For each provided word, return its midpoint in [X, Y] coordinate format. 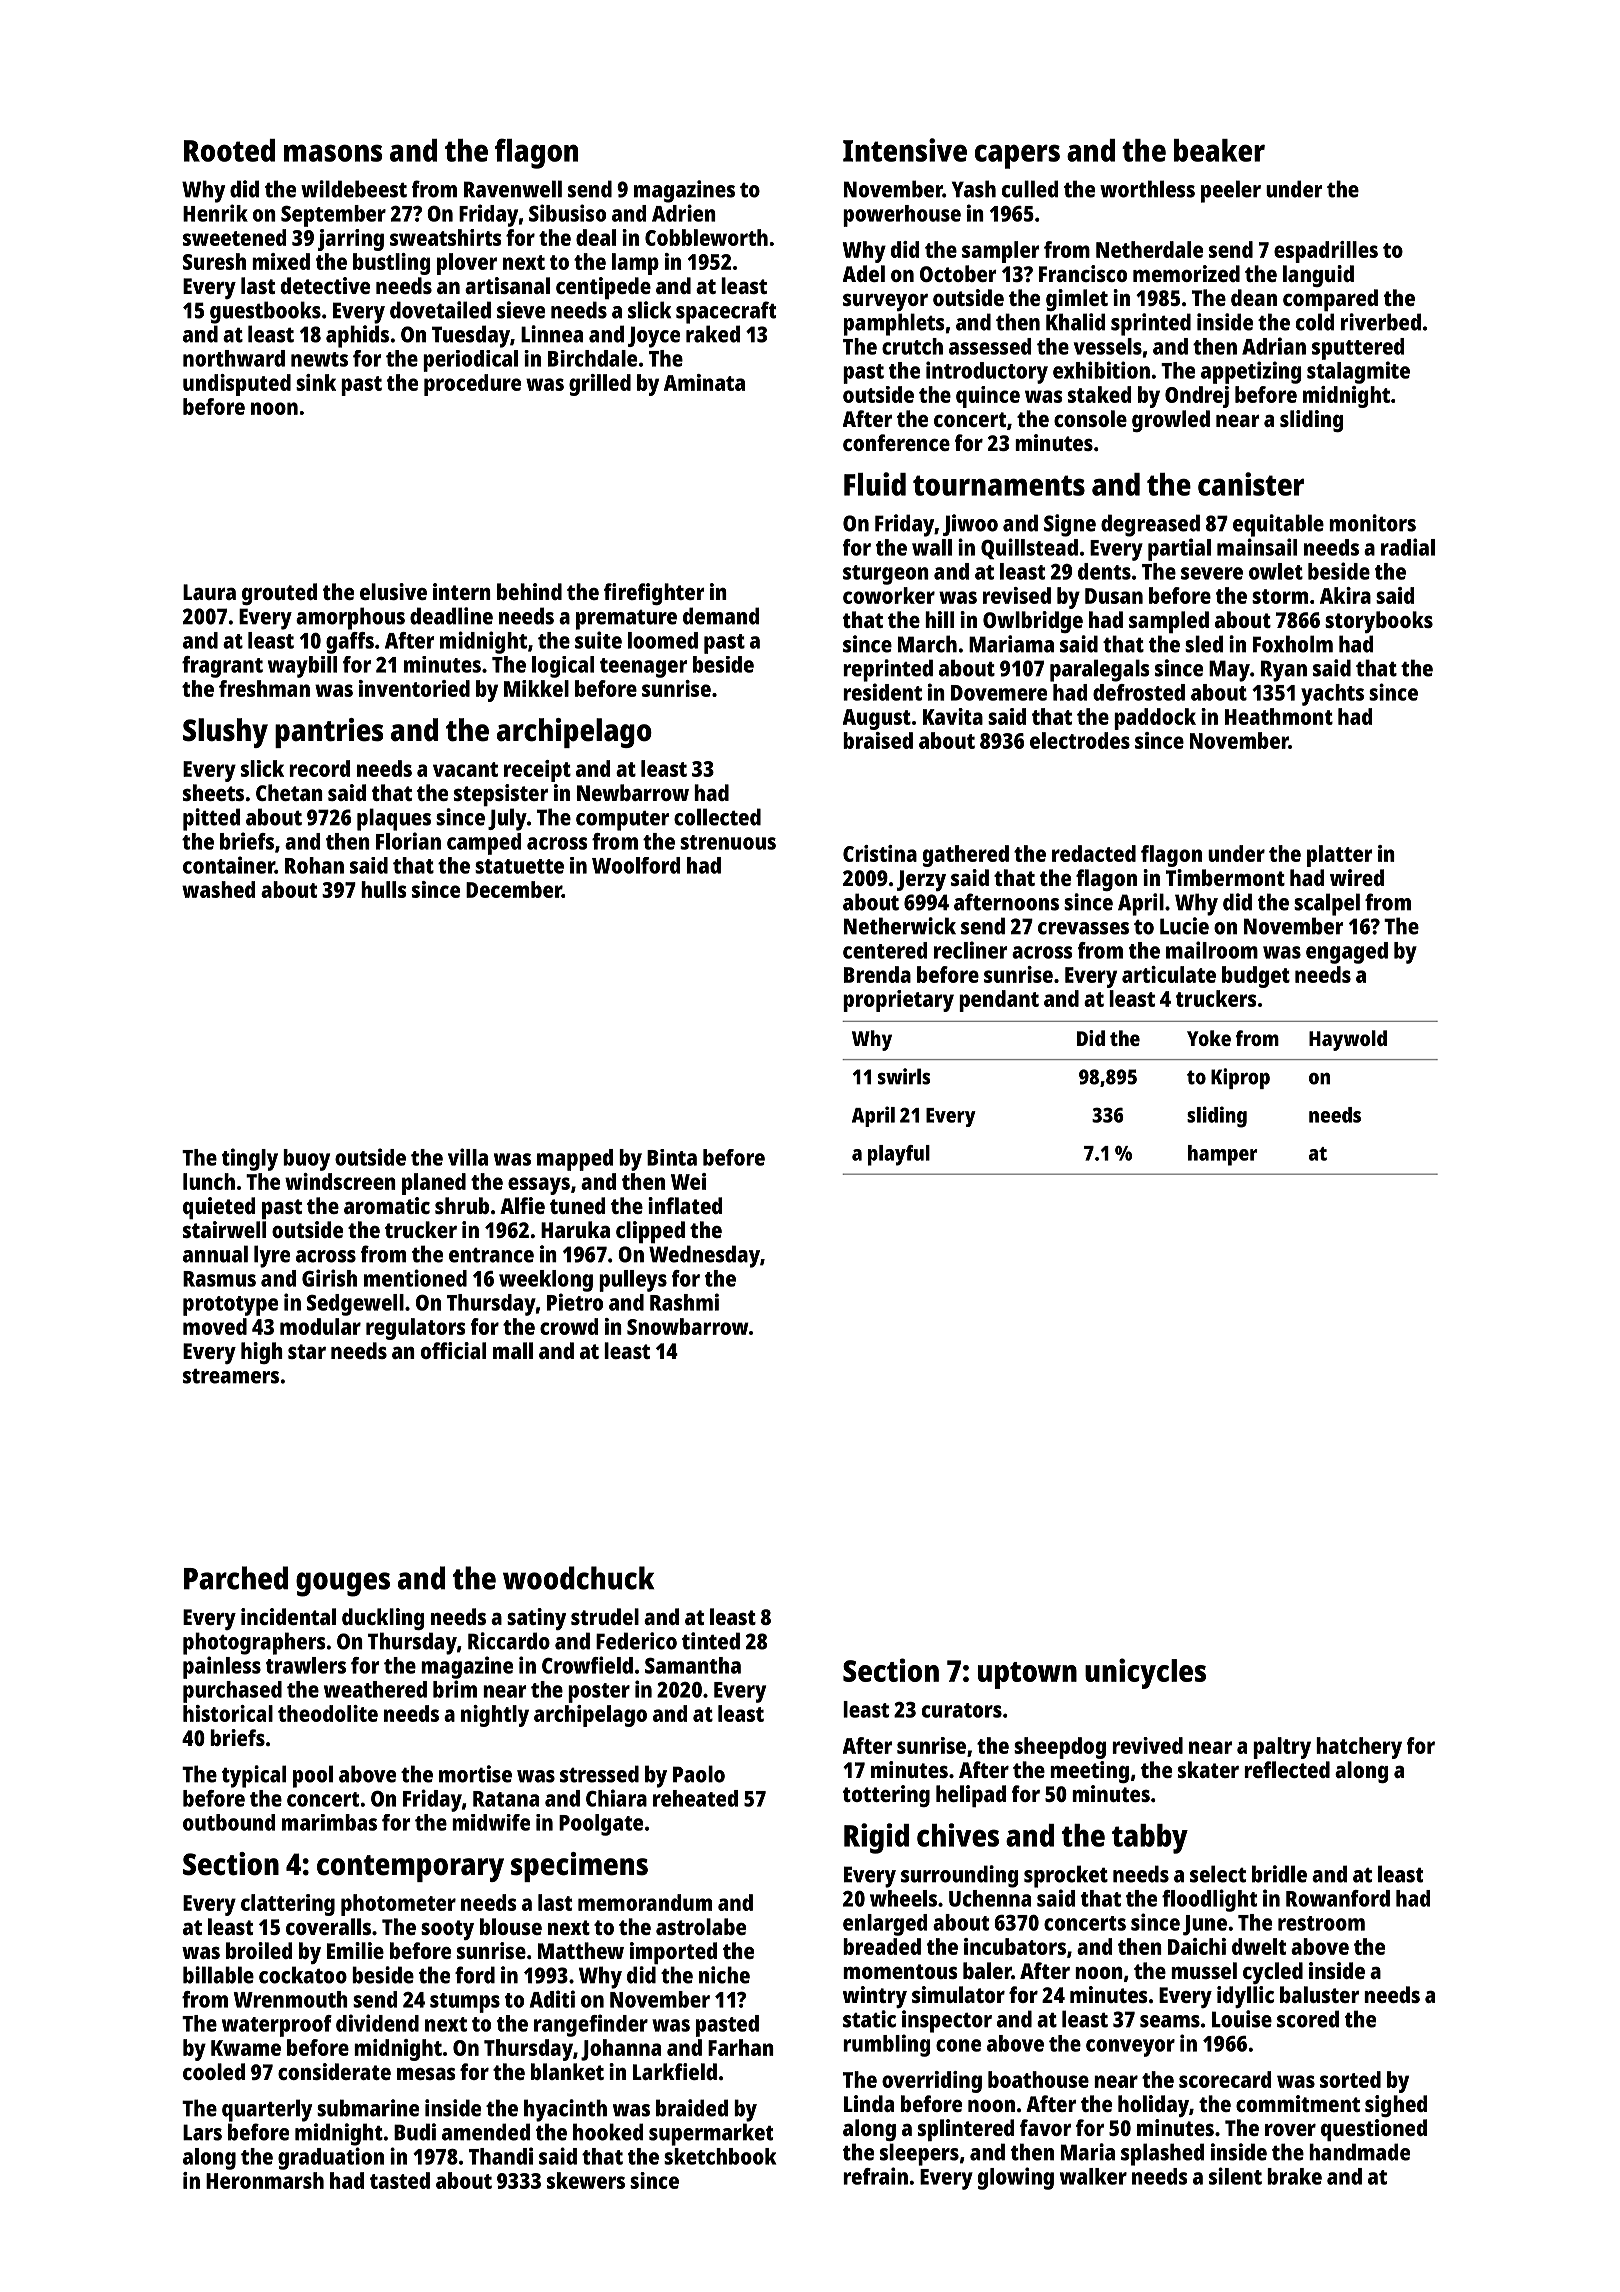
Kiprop [1240, 1078]
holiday [1153, 2106]
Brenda [877, 974]
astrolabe [701, 1926]
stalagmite [1358, 372]
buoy [306, 1160]
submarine [368, 2108]
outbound [229, 1822]
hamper [1223, 1155]
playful [899, 1155]
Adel [864, 273]
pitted [211, 819]
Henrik [215, 213]
